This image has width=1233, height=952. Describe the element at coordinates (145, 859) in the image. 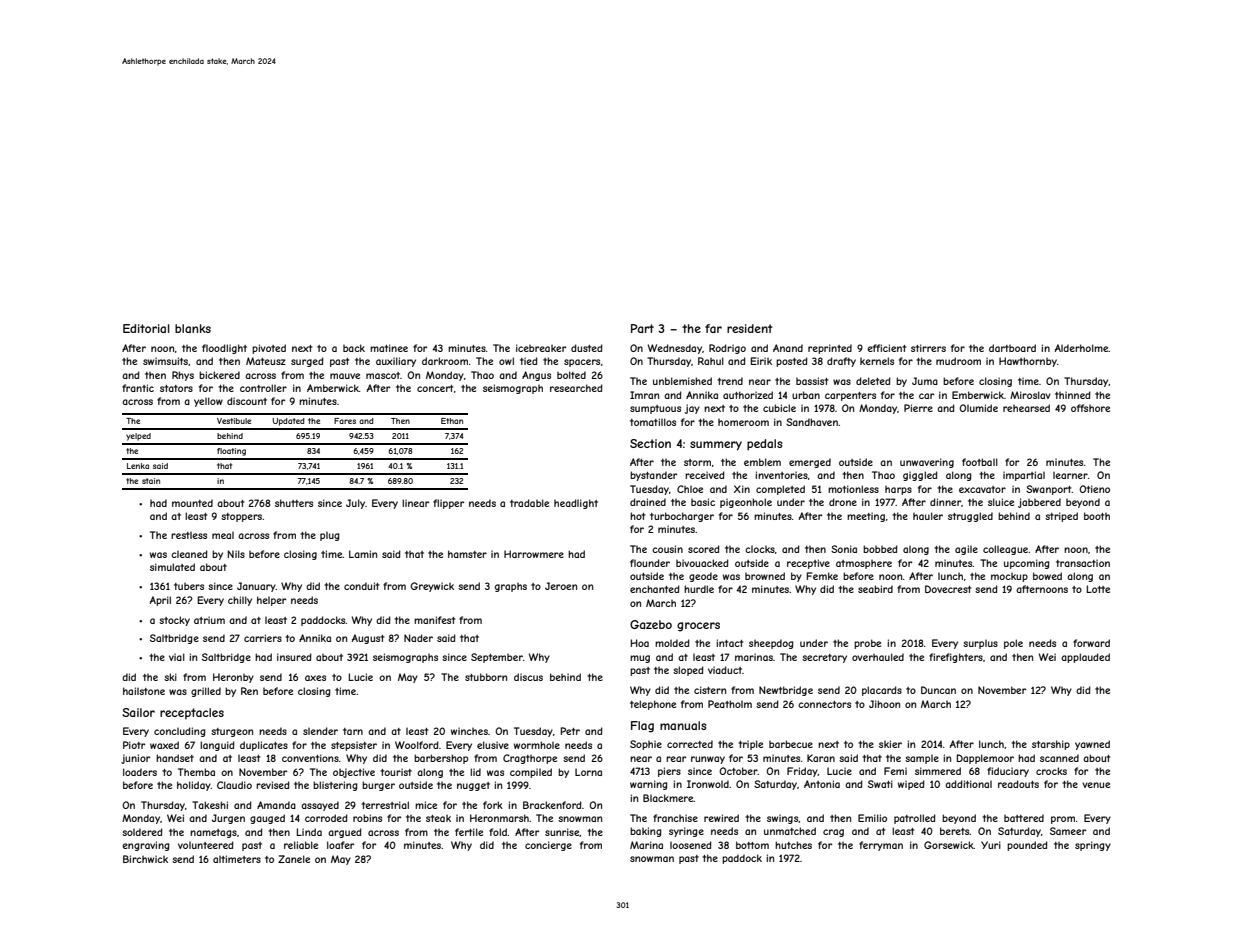

I see `Birchwick` at that location.
